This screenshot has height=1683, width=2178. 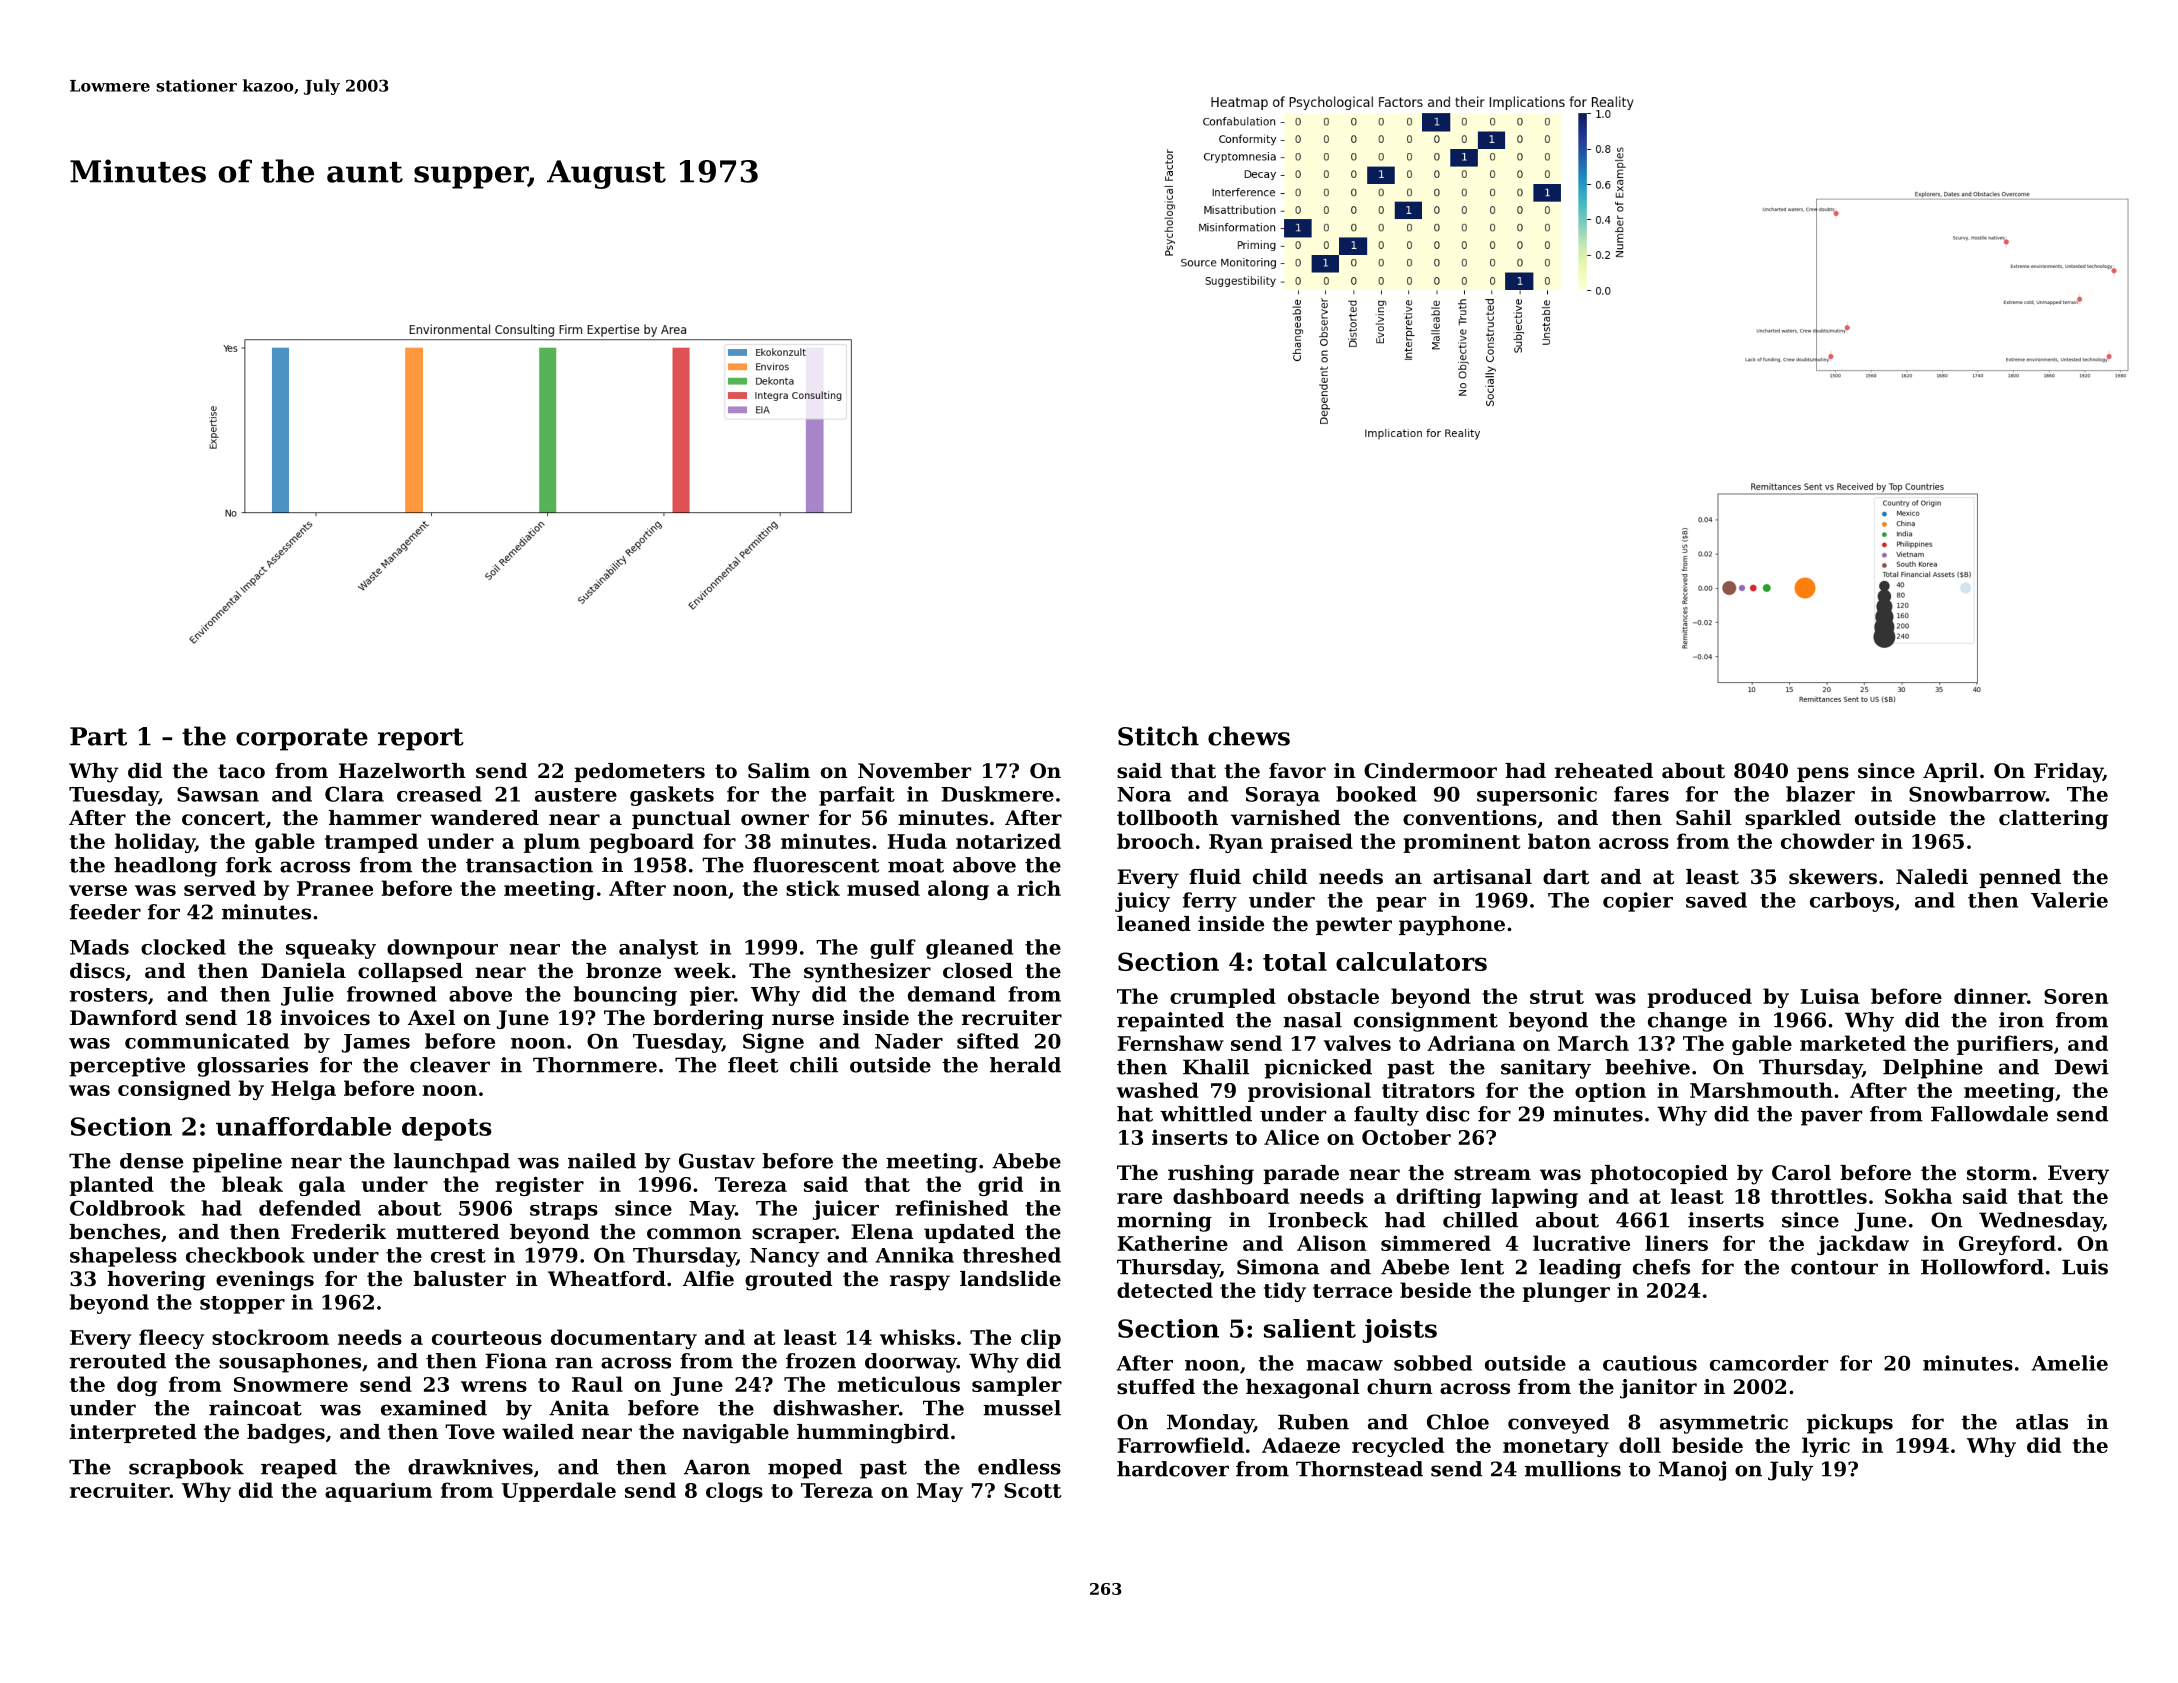 What do you see at coordinates (1144, 794) in the screenshot?
I see `Nora` at bounding box center [1144, 794].
